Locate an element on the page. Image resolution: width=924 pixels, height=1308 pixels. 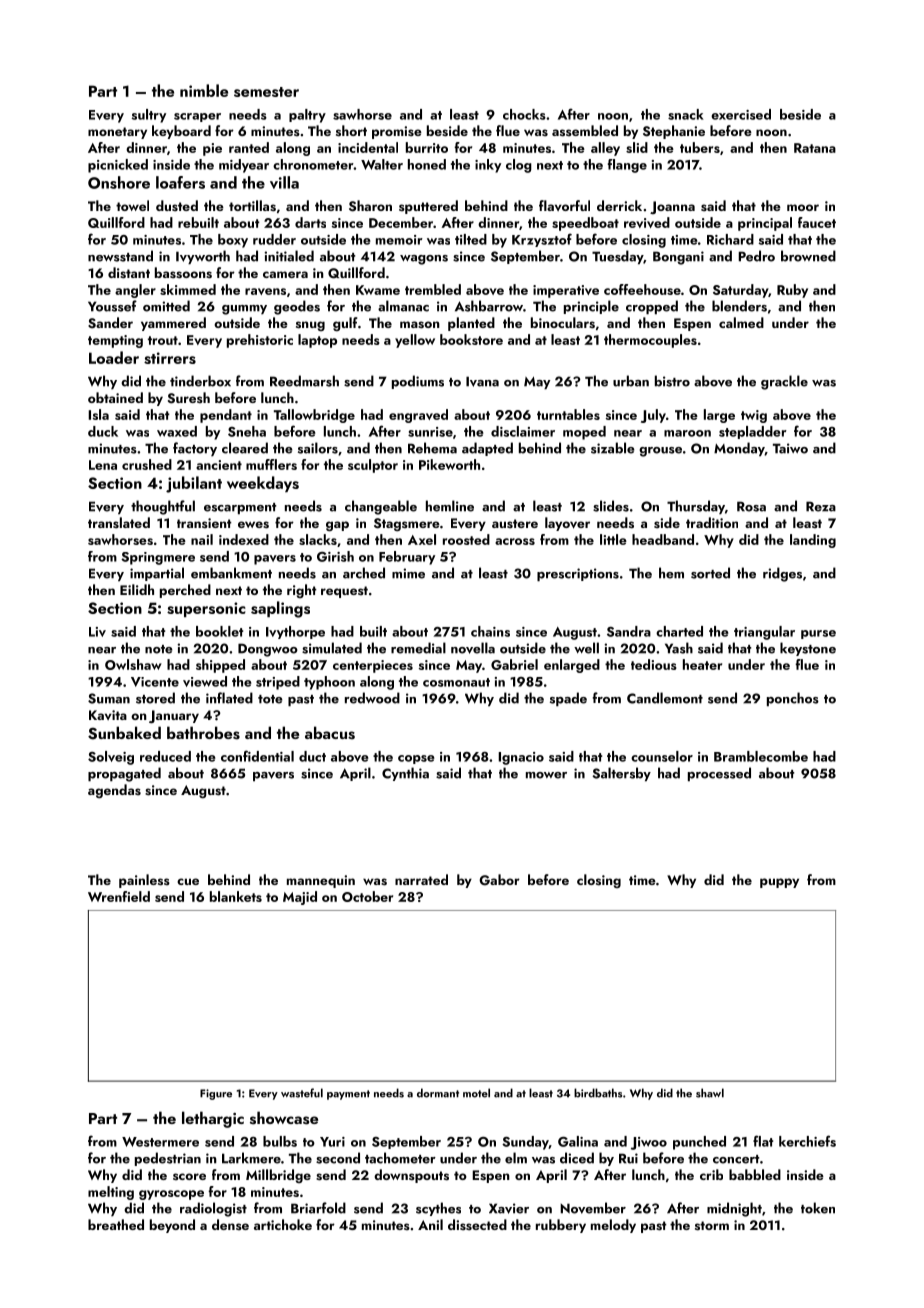
Bramblecombe is located at coordinates (761, 756).
